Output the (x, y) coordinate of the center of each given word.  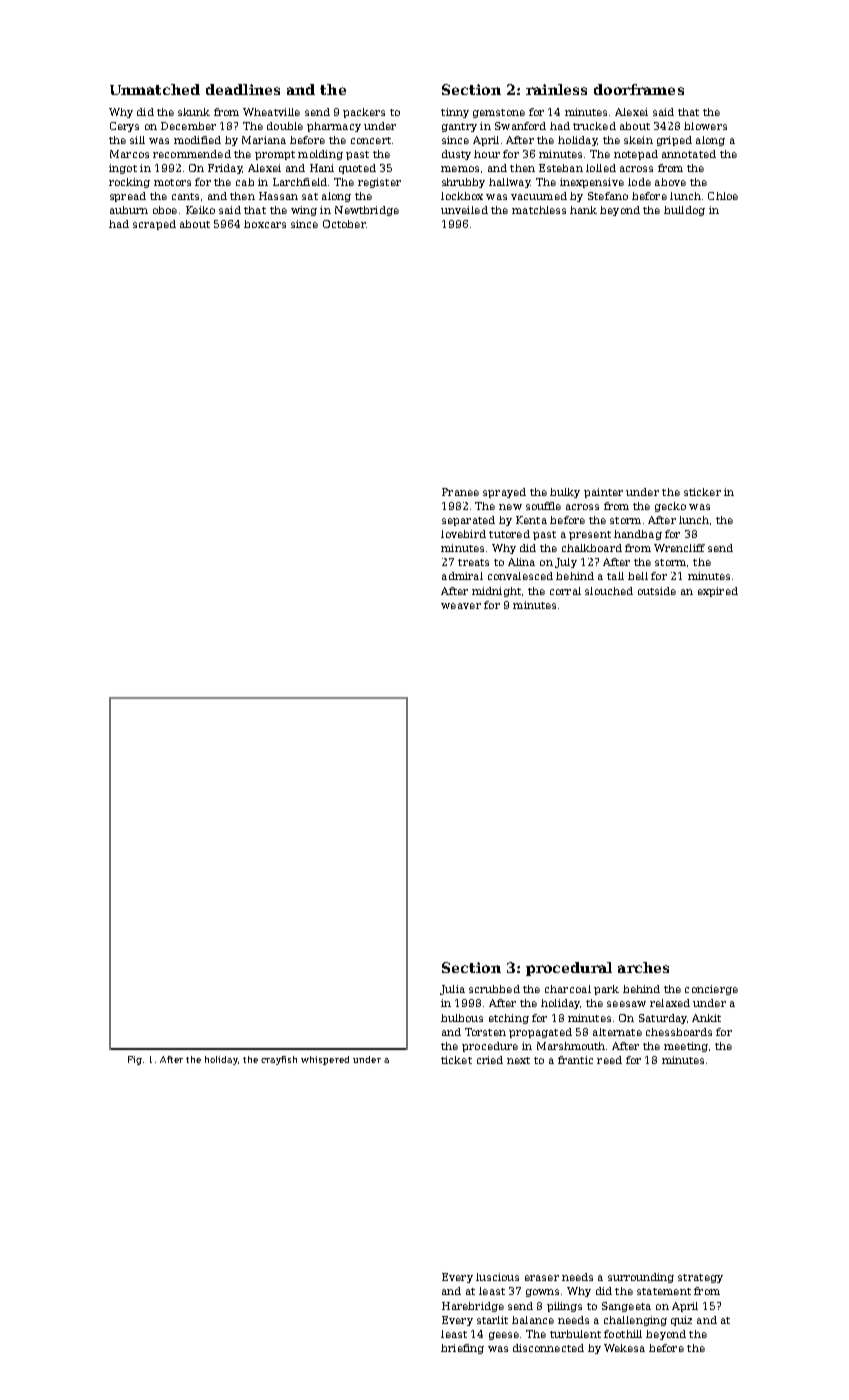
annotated (689, 154)
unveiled (464, 210)
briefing (462, 1349)
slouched (609, 591)
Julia (452, 990)
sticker (702, 492)
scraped (154, 225)
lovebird (463, 534)
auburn (129, 210)
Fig (135, 1060)
